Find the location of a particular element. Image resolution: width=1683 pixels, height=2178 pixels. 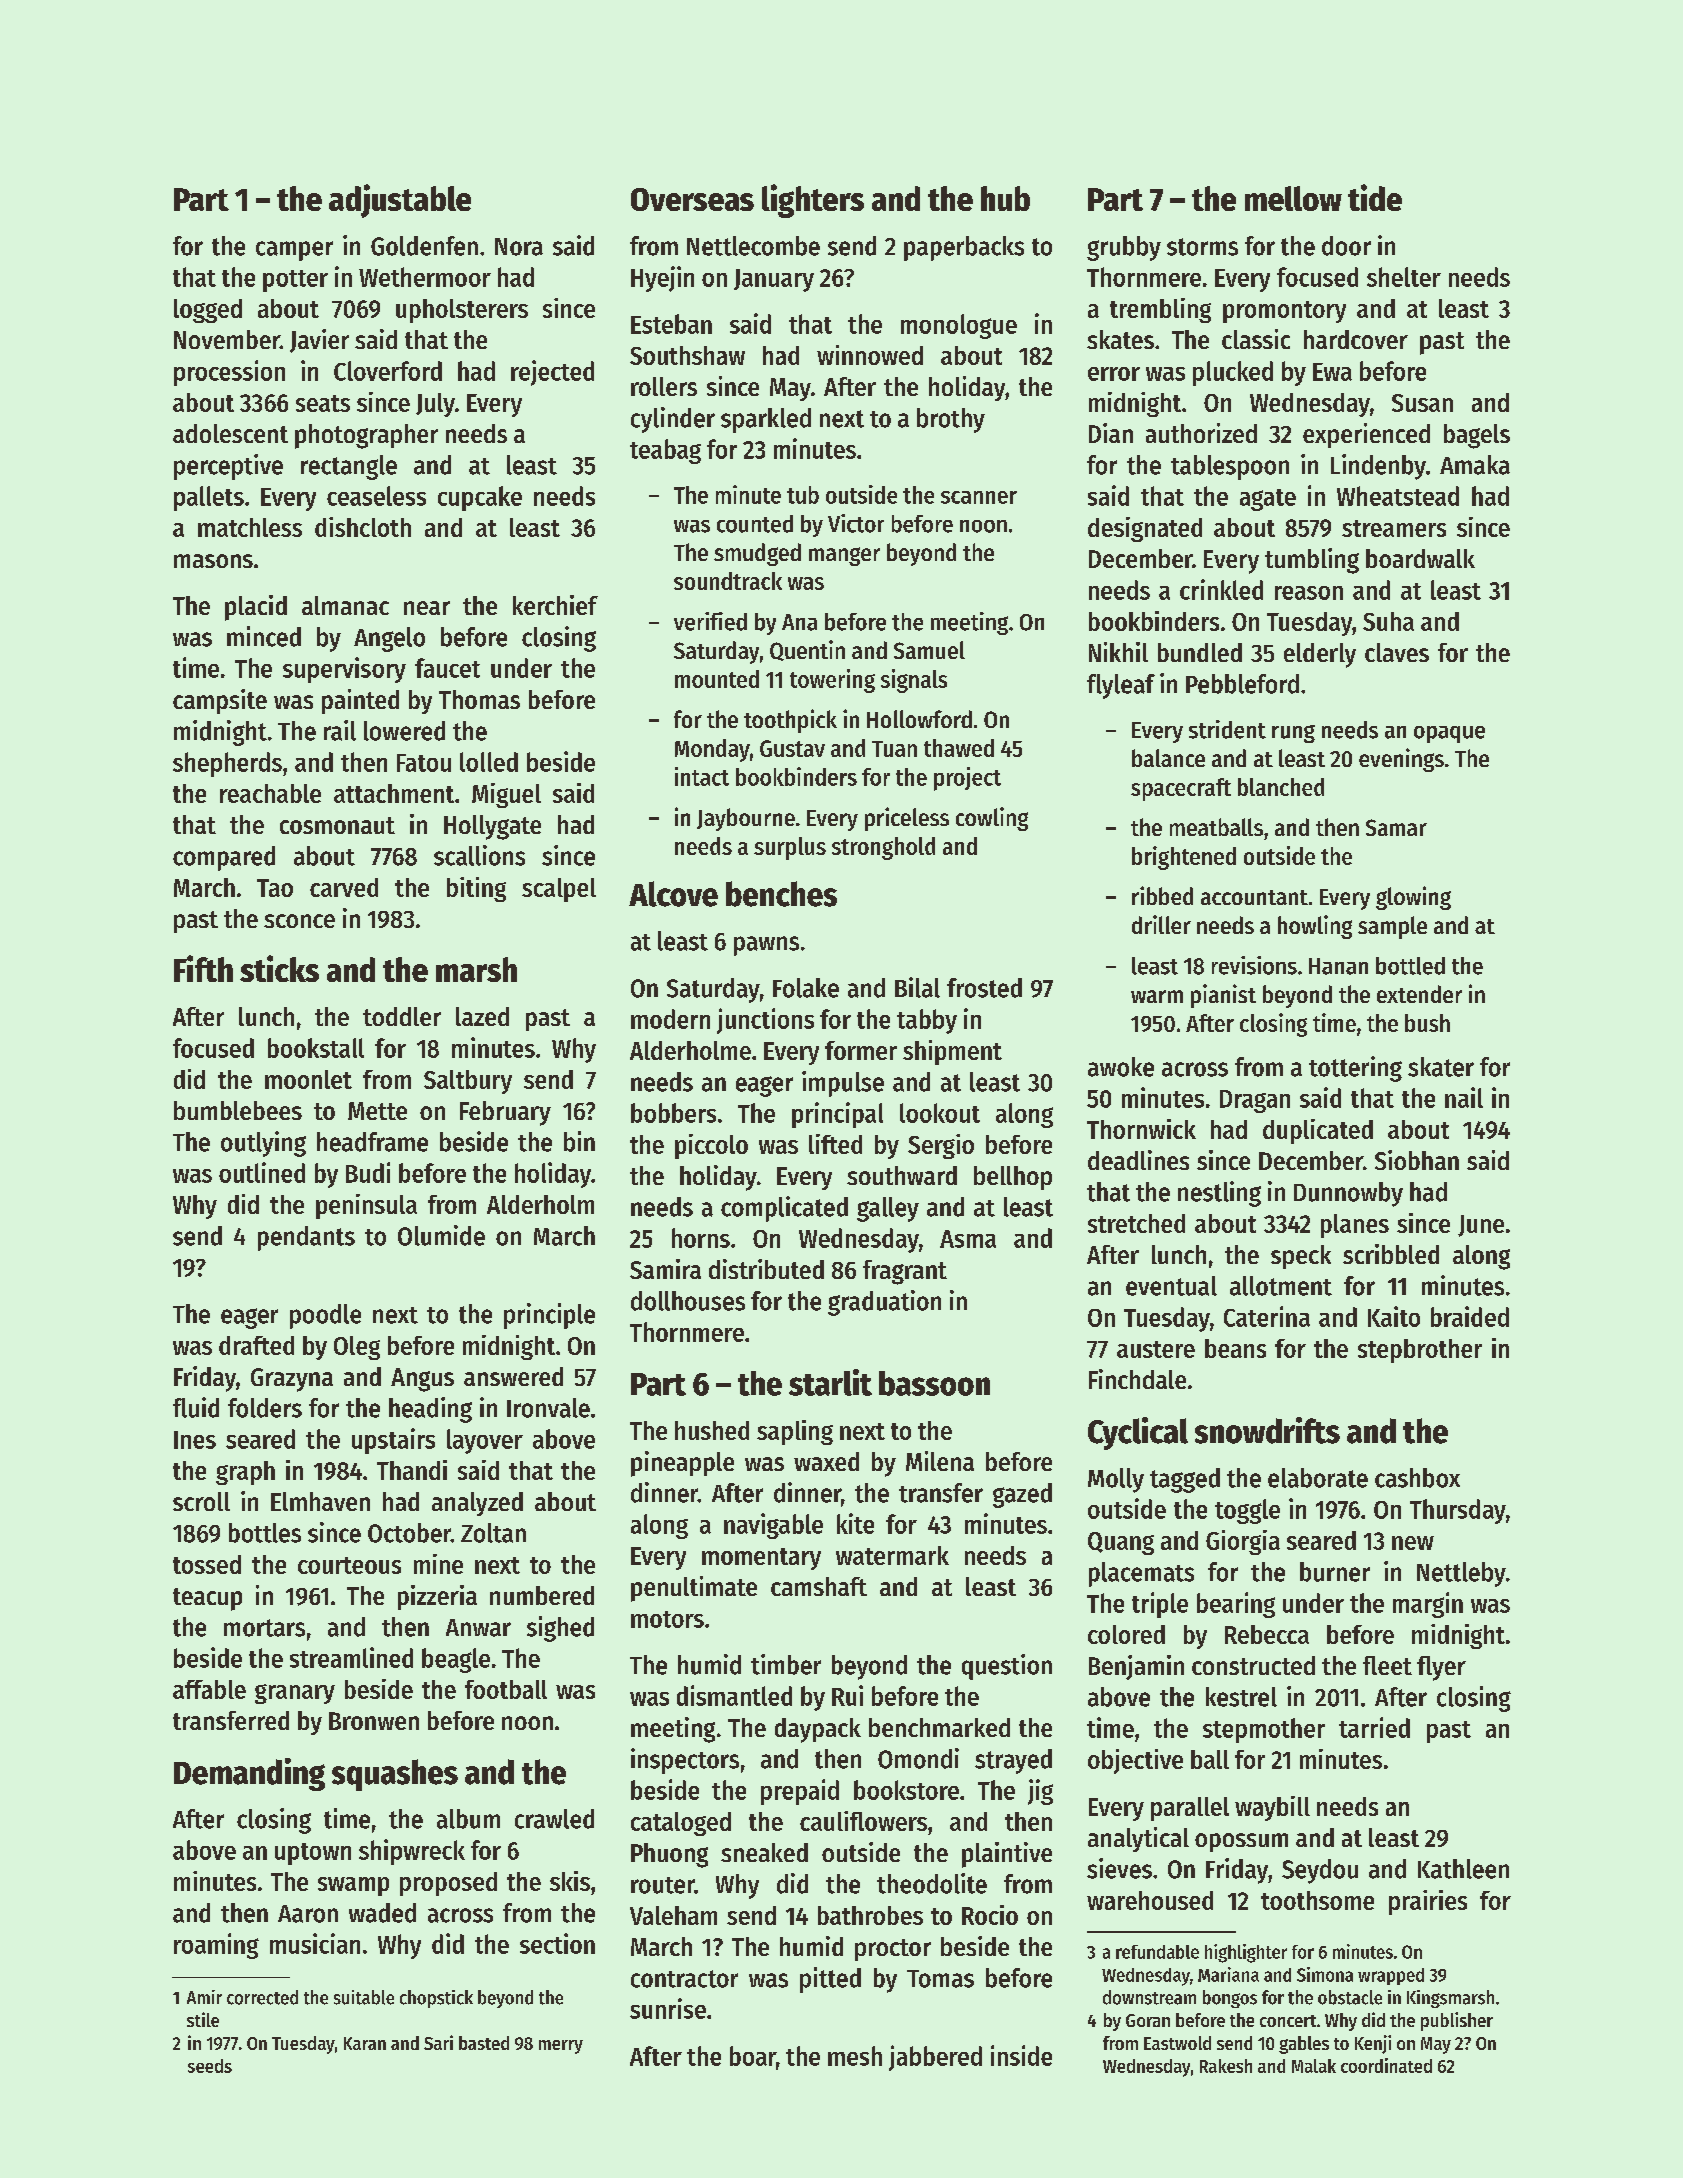

penultimate is located at coordinates (694, 1589).
